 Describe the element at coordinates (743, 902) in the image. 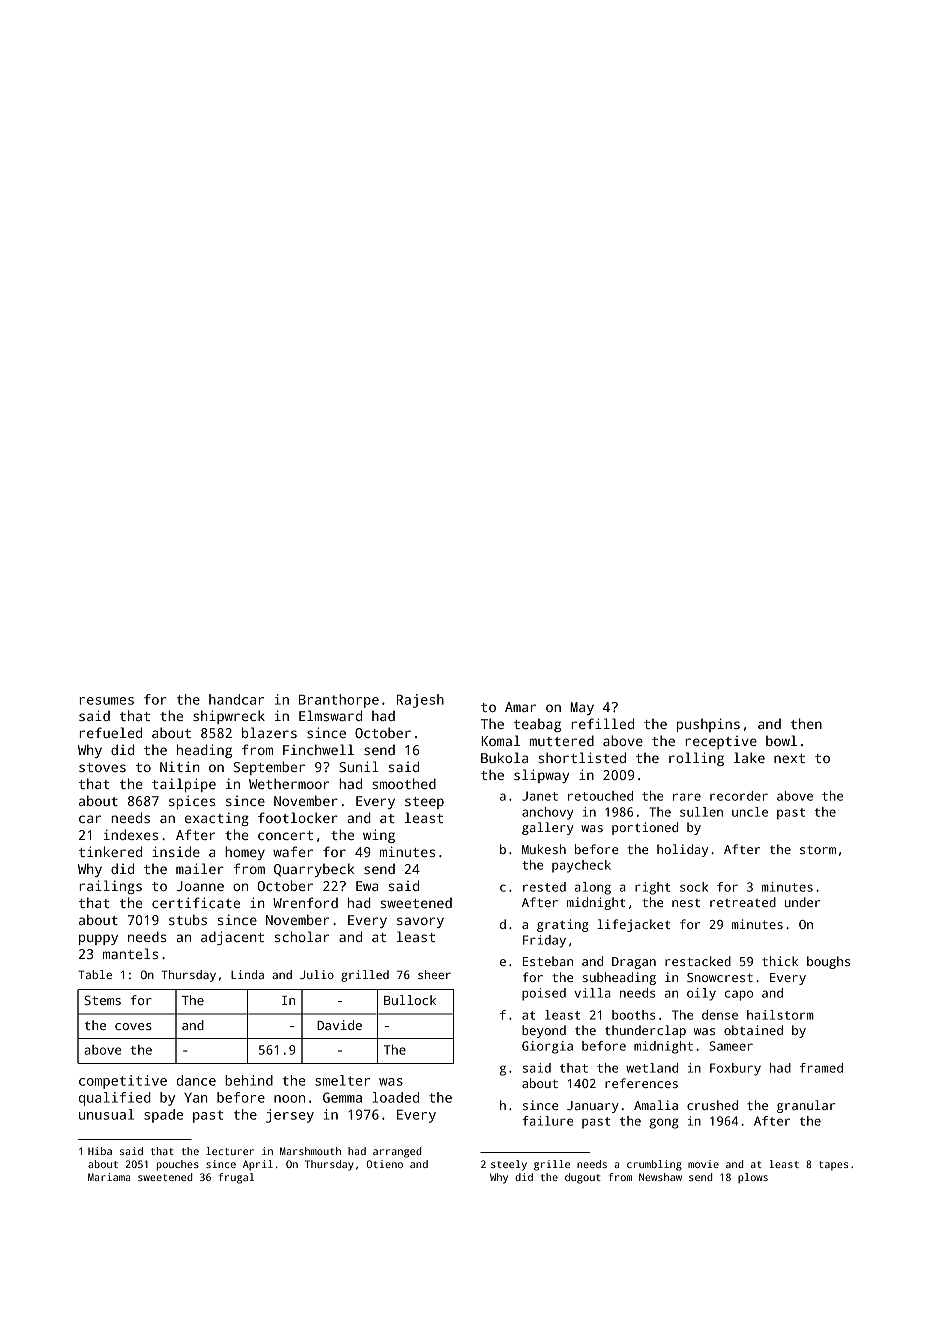

I see `retreated` at that location.
